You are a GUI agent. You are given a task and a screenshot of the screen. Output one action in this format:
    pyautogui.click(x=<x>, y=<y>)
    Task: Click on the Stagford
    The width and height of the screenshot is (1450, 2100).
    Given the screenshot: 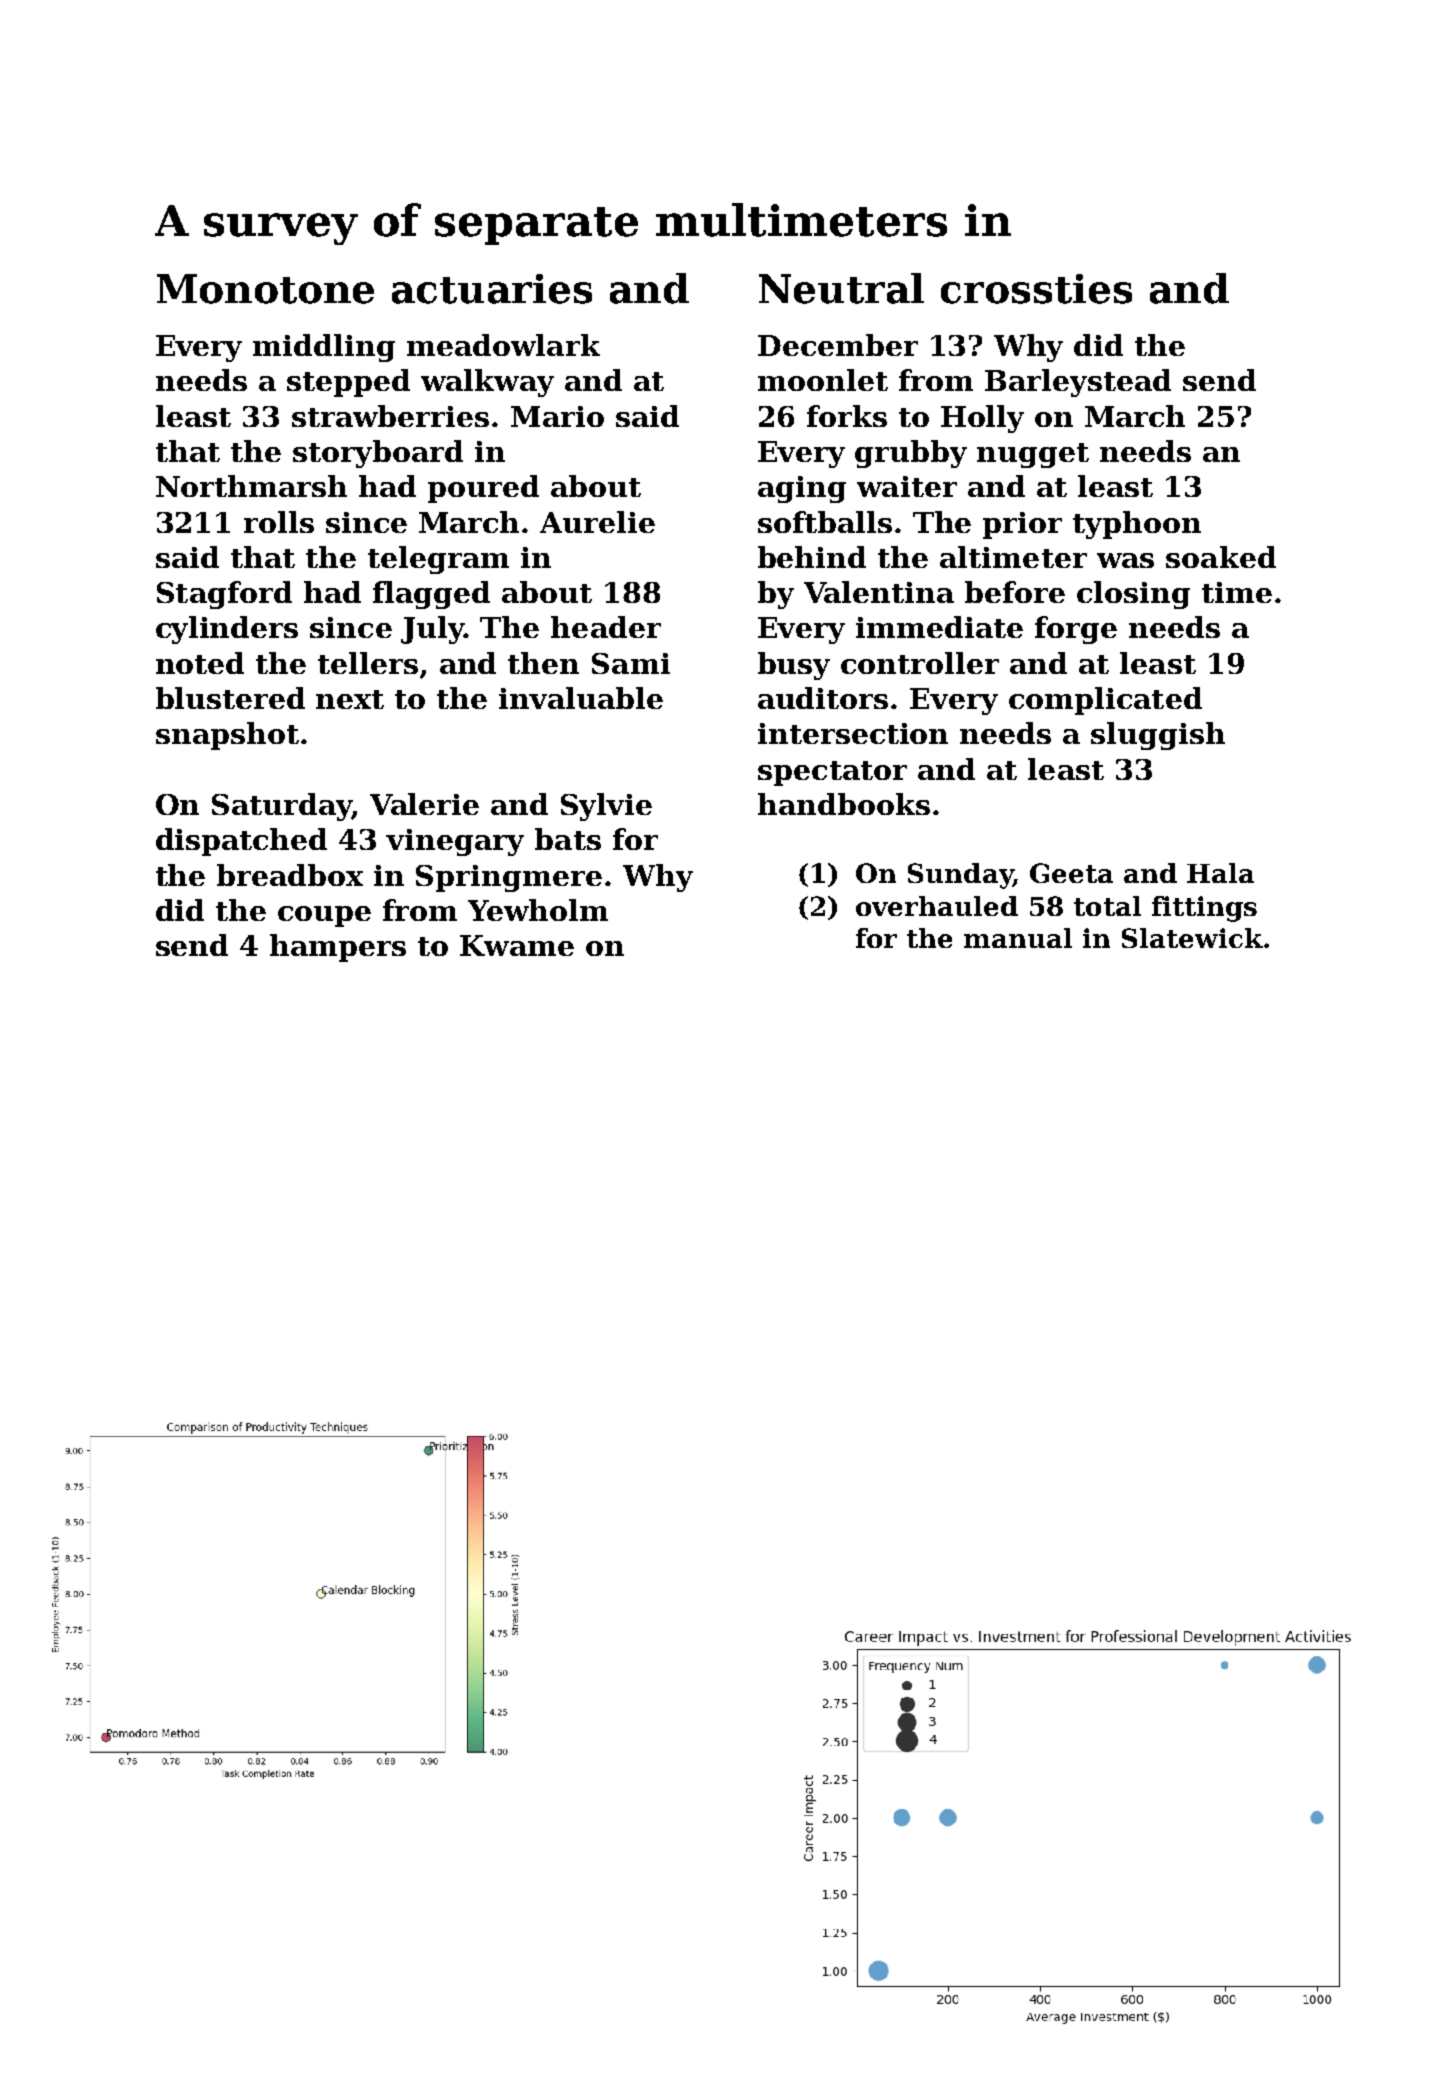 What is the action you would take?
    pyautogui.click(x=224, y=595)
